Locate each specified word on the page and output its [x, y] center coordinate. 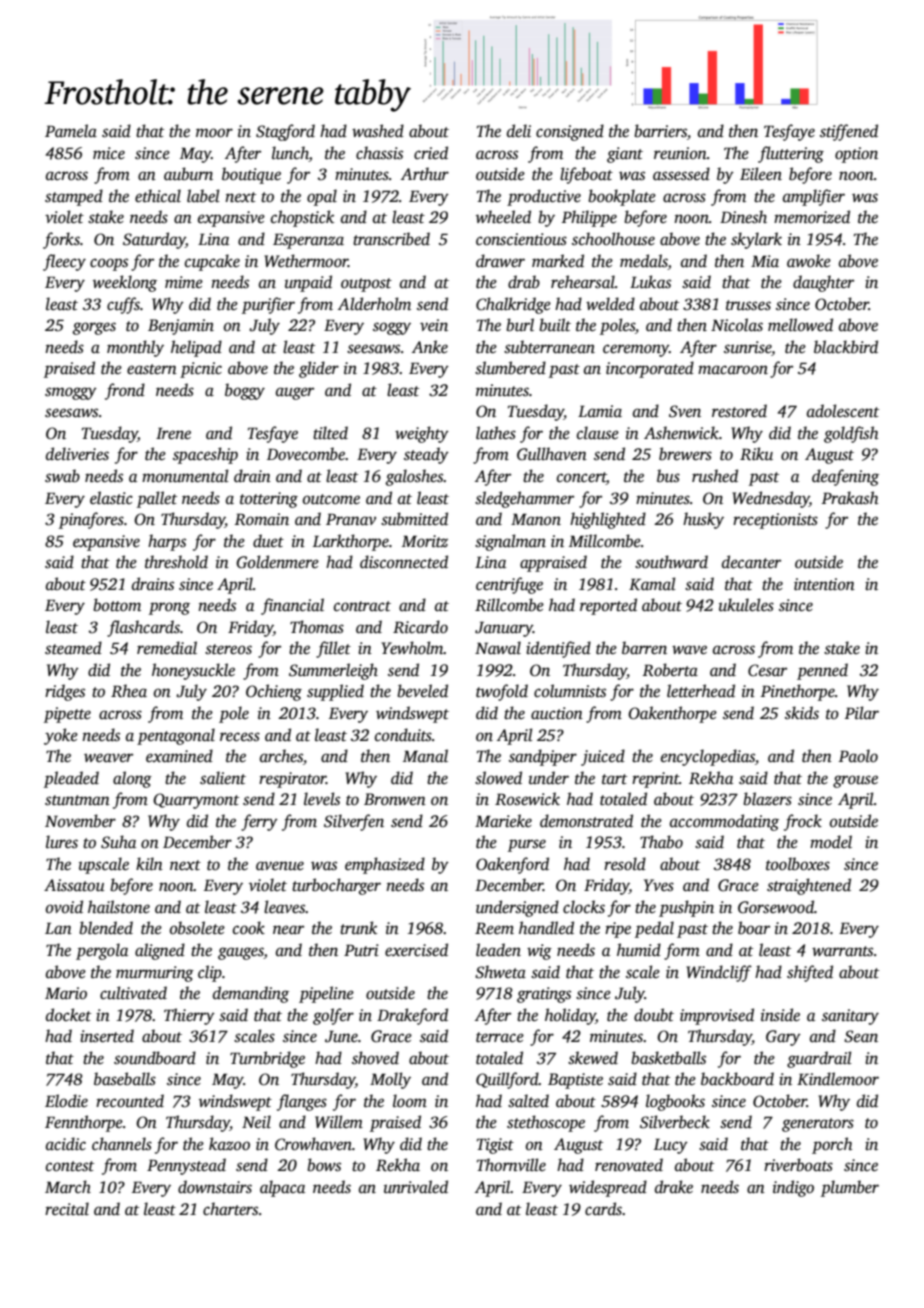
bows [324, 1165]
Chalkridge [513, 305]
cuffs [123, 305]
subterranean [549, 347]
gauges [241, 953]
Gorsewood [776, 907]
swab [62, 476]
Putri [361, 950]
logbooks [675, 1102]
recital [67, 1209]
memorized [812, 217]
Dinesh [743, 217]
